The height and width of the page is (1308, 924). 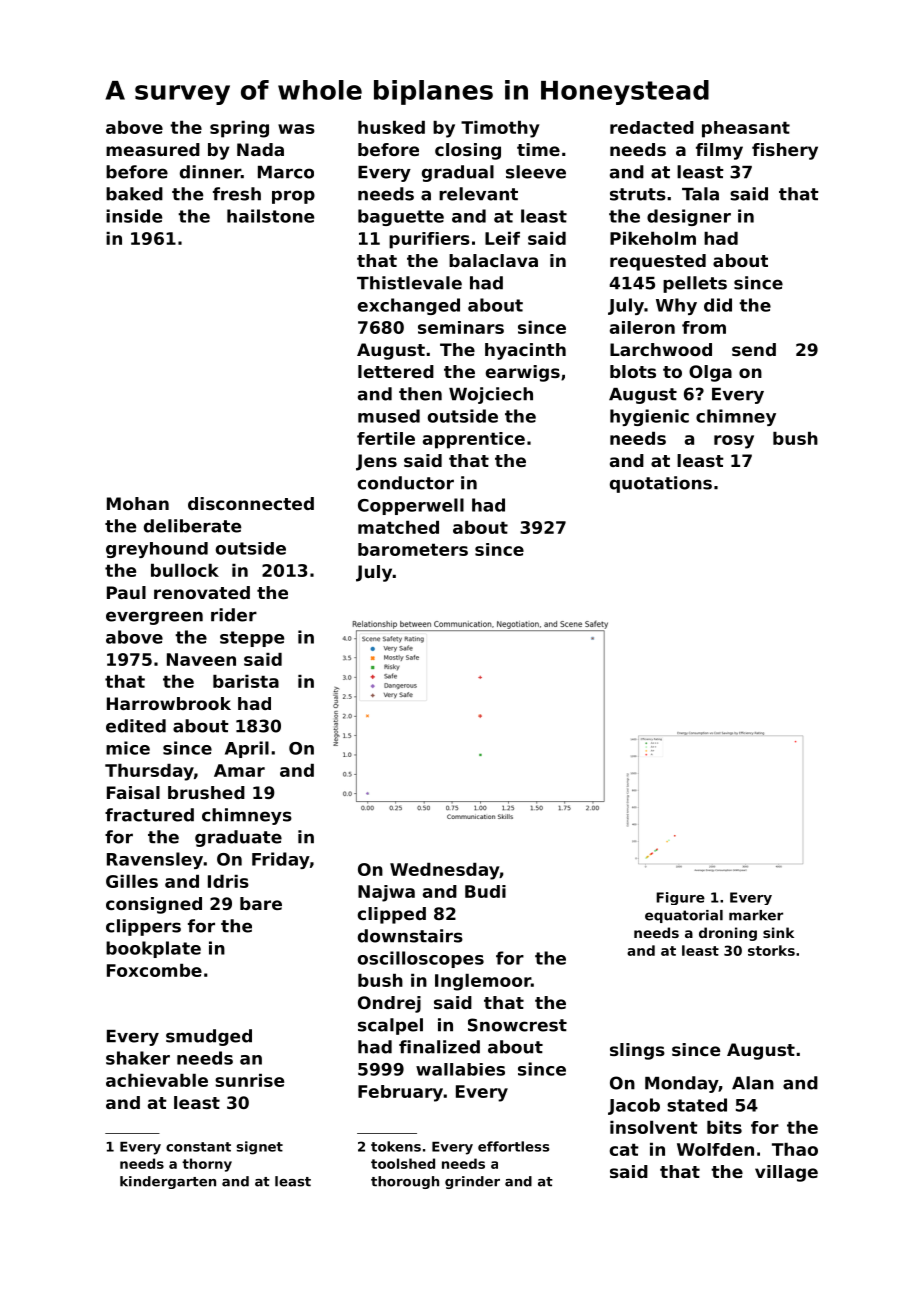 What do you see at coordinates (538, 149) in the page?
I see `time` at bounding box center [538, 149].
